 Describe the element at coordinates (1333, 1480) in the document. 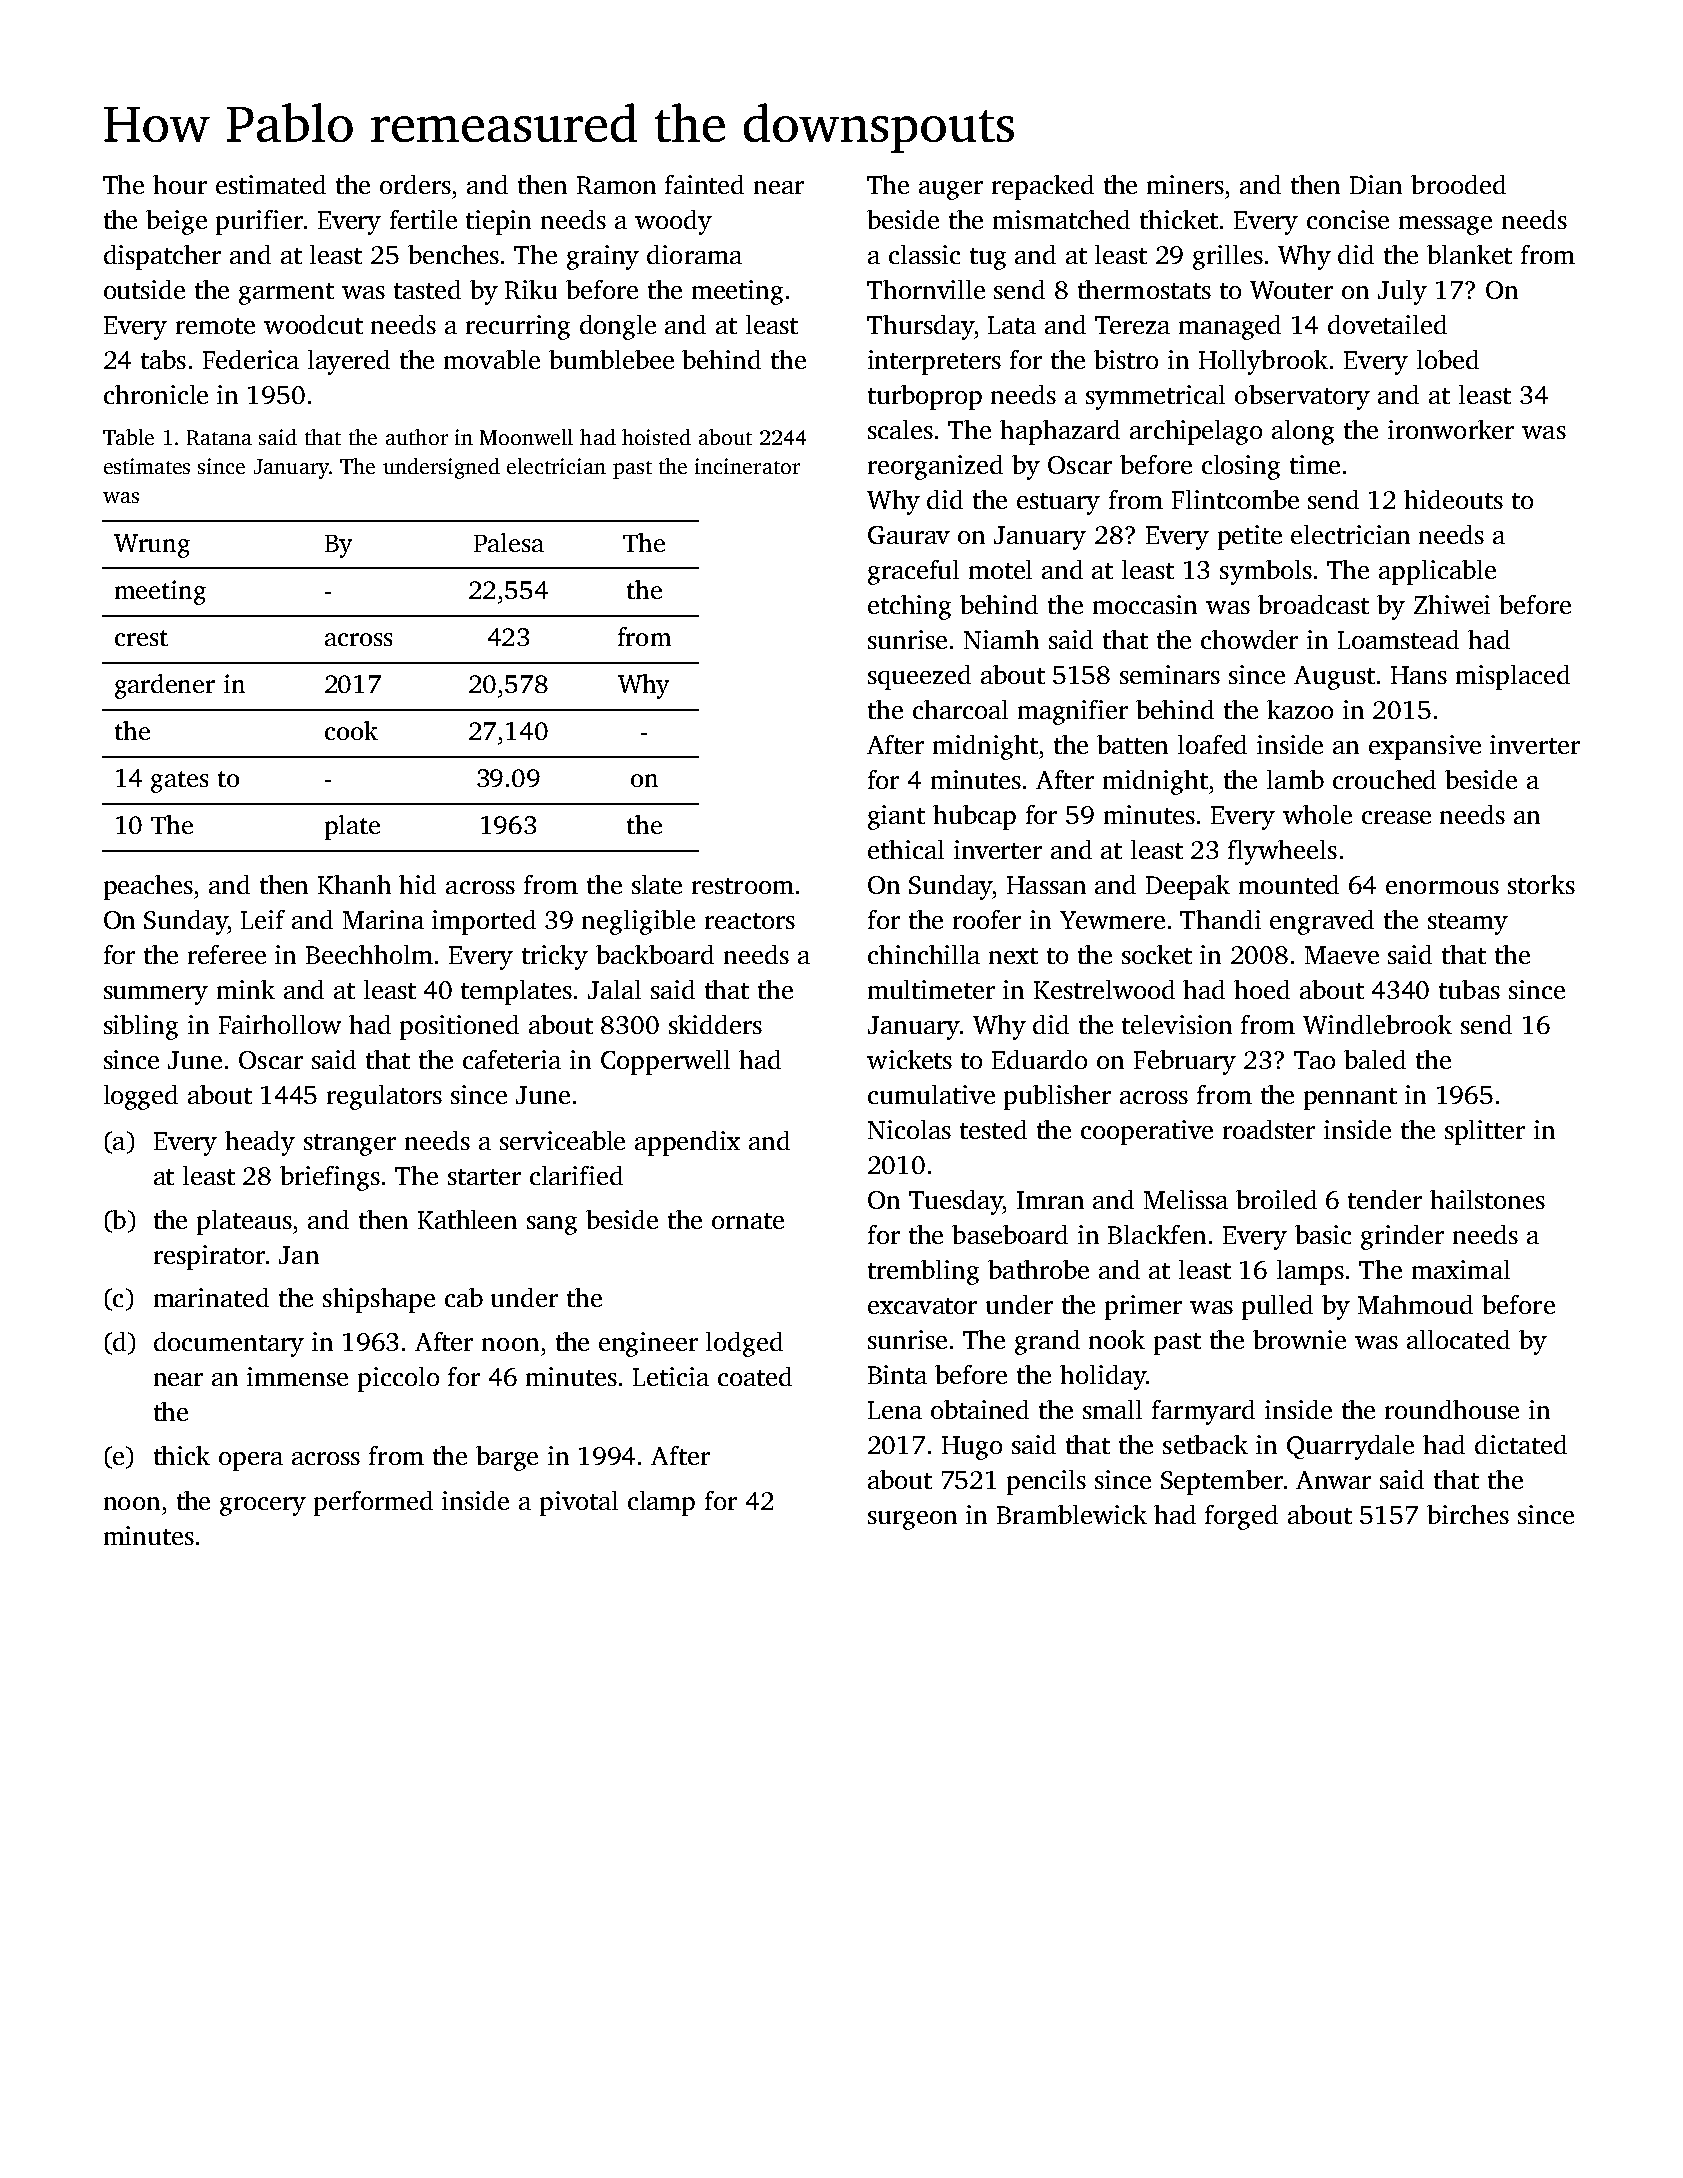

I see `Anwar` at that location.
